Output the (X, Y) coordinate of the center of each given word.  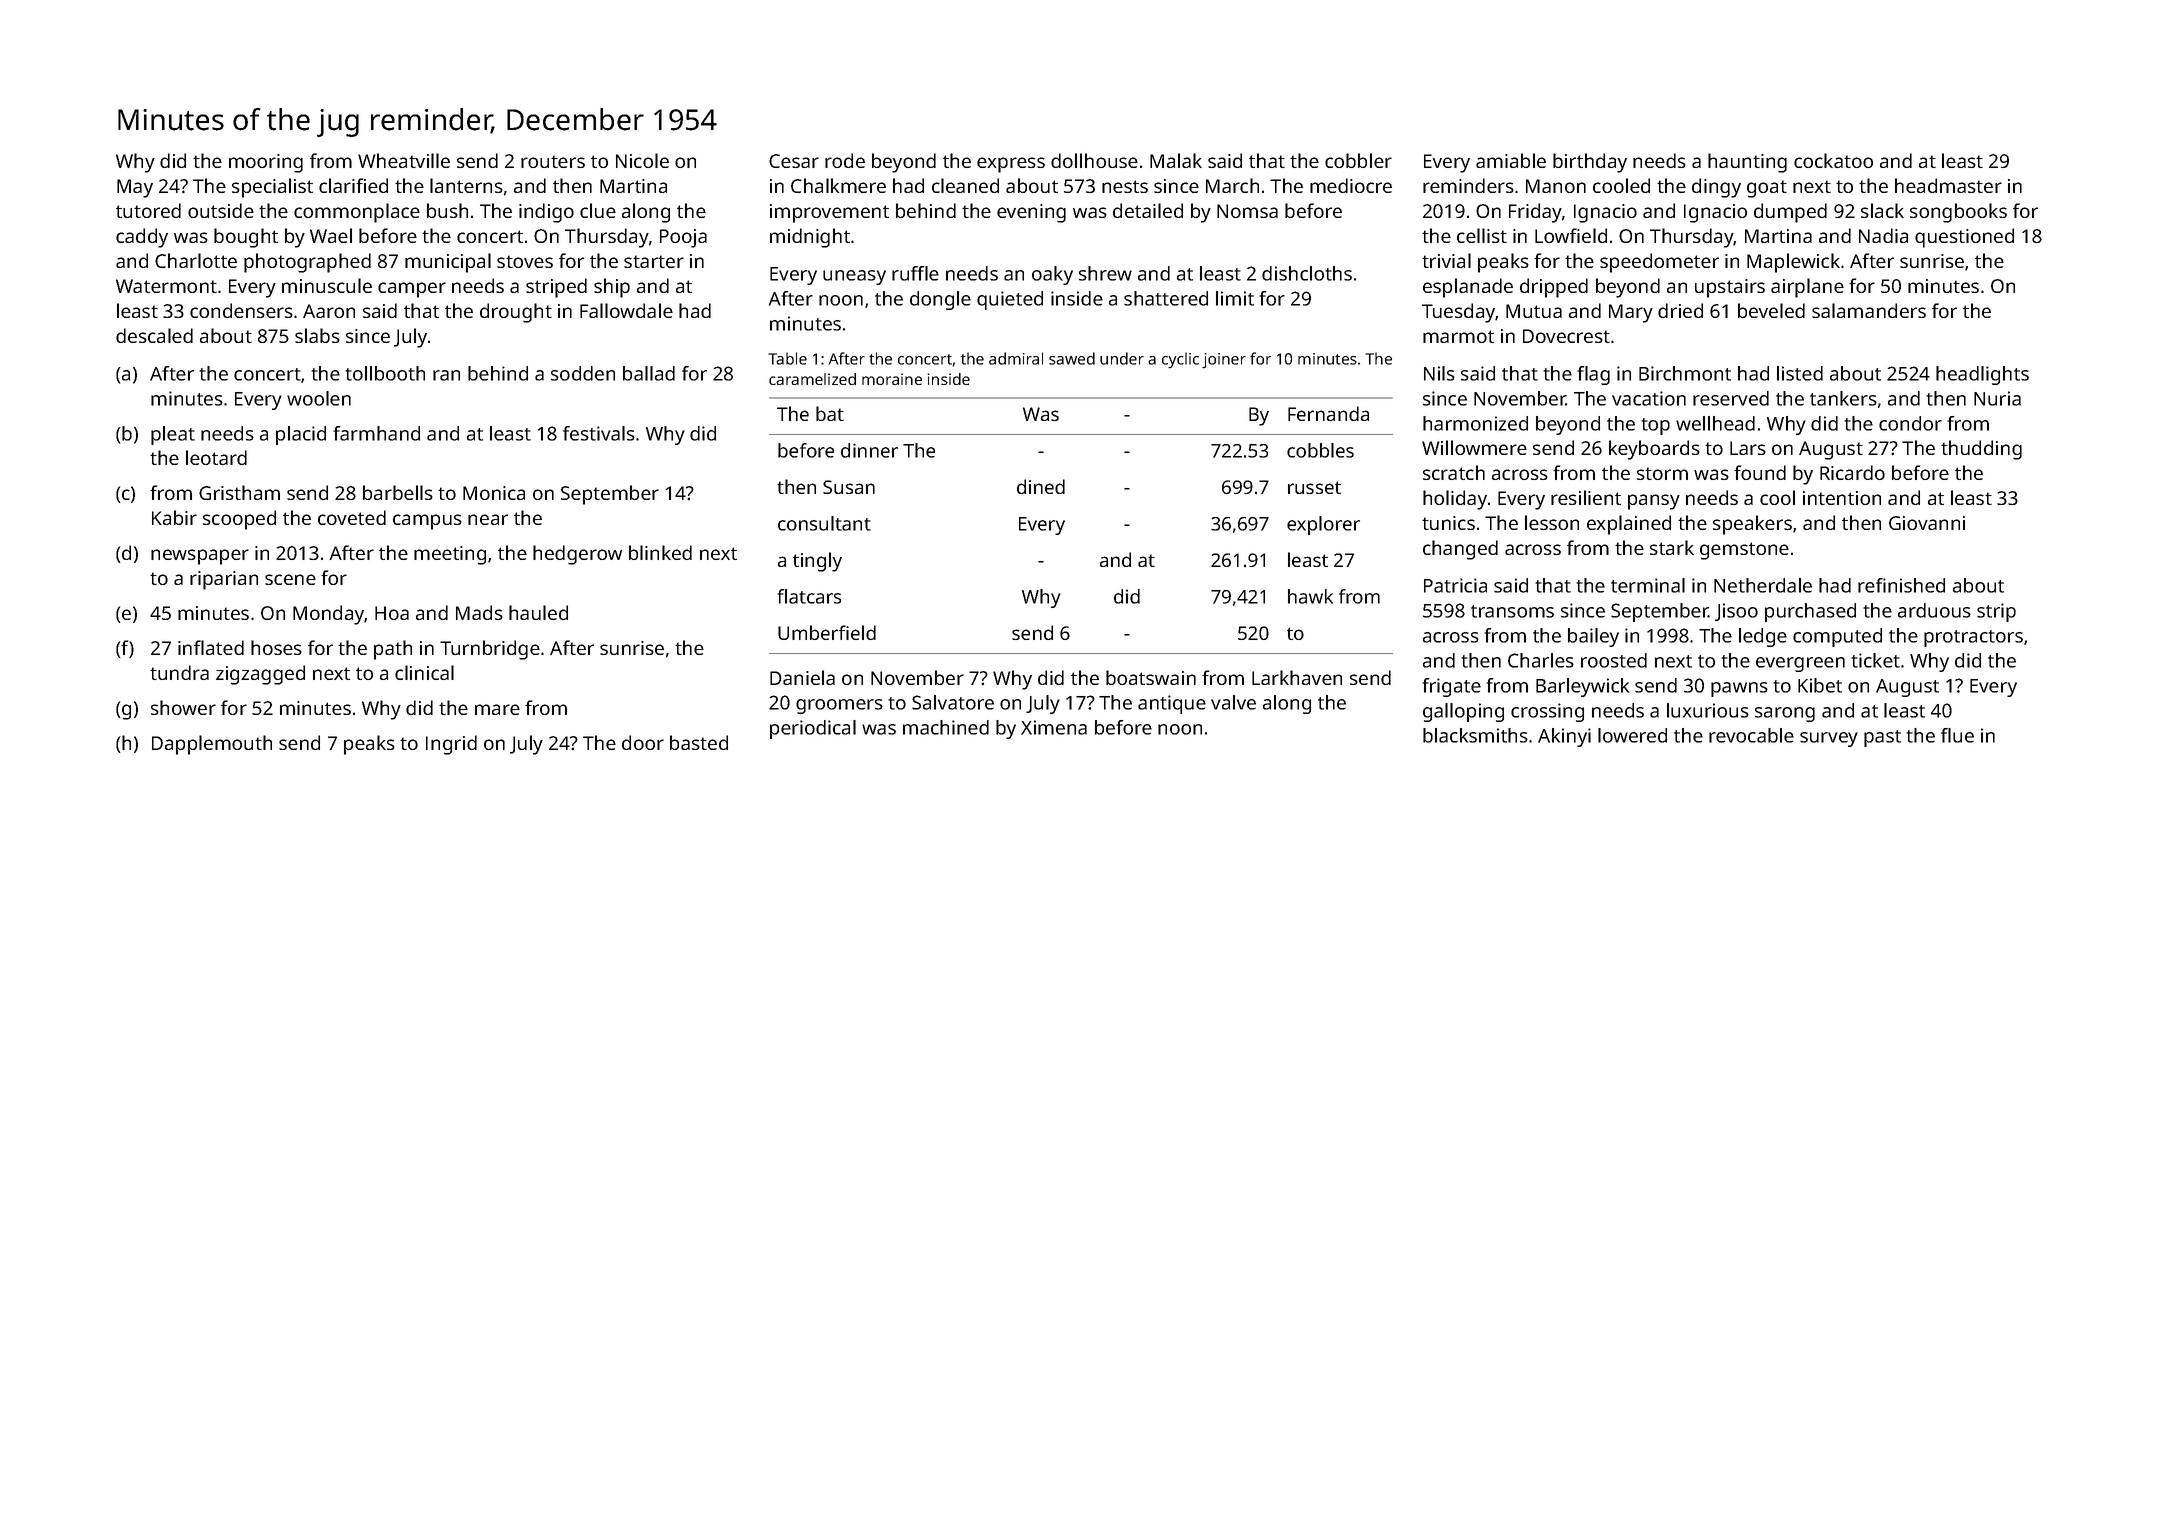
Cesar (794, 161)
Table (787, 358)
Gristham (239, 492)
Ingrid (451, 745)
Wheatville (404, 160)
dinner (869, 450)
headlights (1982, 375)
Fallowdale (626, 310)
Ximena (1054, 727)
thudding (1981, 450)
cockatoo (1833, 160)
